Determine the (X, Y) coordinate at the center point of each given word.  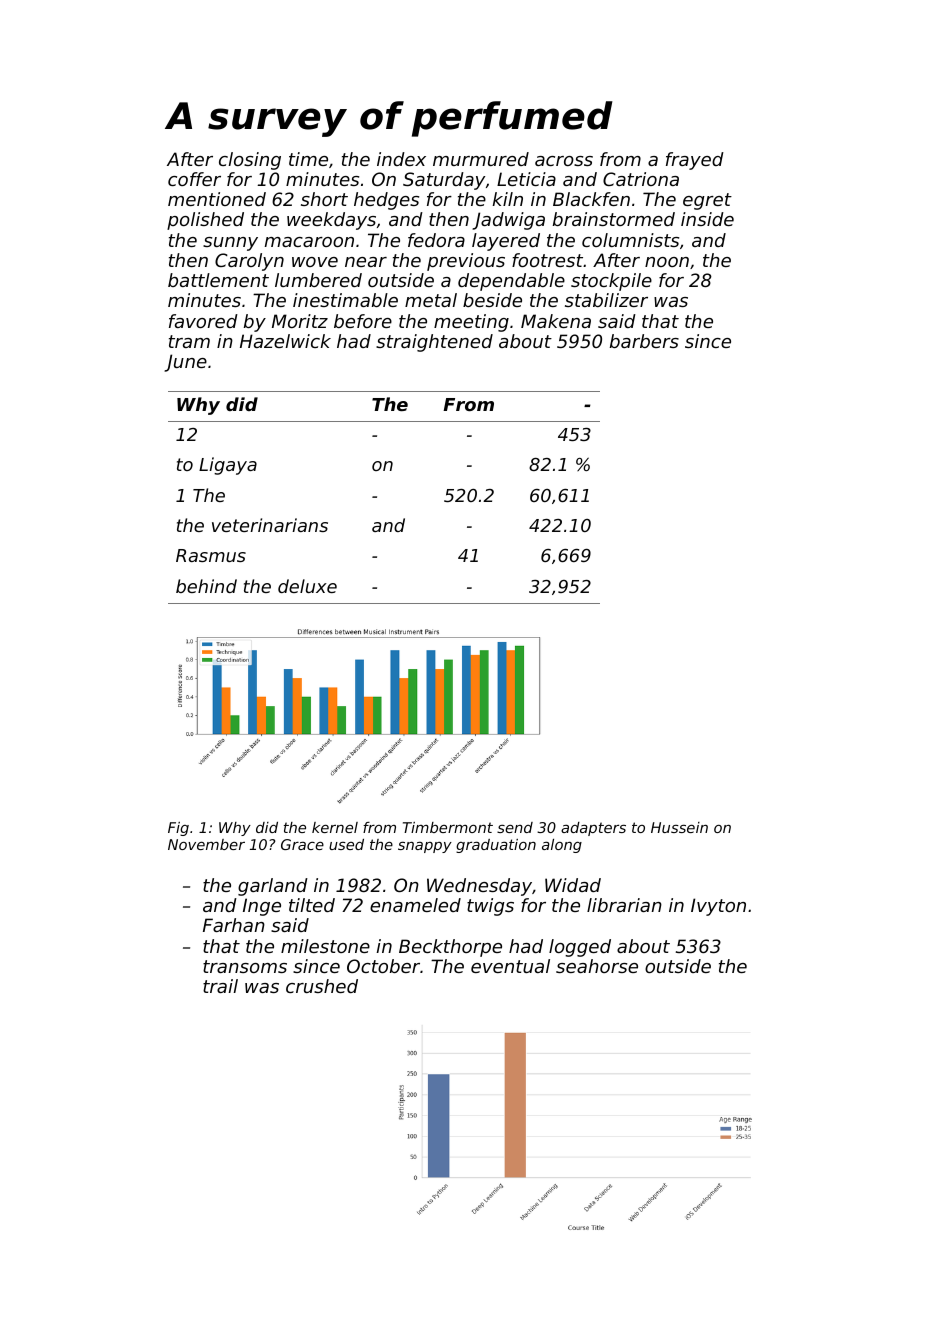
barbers (644, 341)
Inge (262, 907)
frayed (695, 161)
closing (250, 161)
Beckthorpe (450, 948)
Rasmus (211, 555)
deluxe (307, 586)
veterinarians (270, 525)
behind (206, 586)
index (401, 159)
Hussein (679, 827)
